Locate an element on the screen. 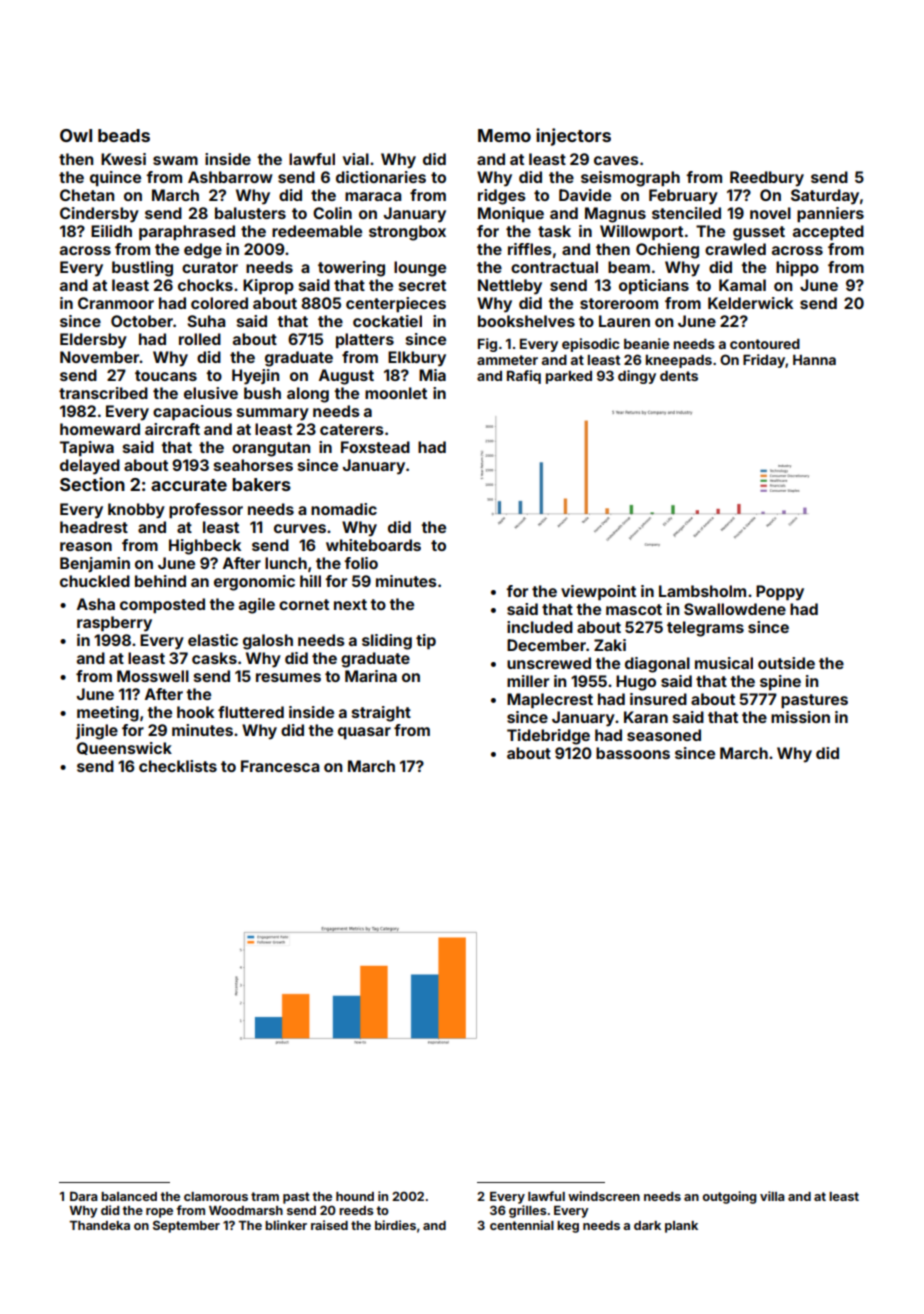  toucans is located at coordinates (166, 375).
